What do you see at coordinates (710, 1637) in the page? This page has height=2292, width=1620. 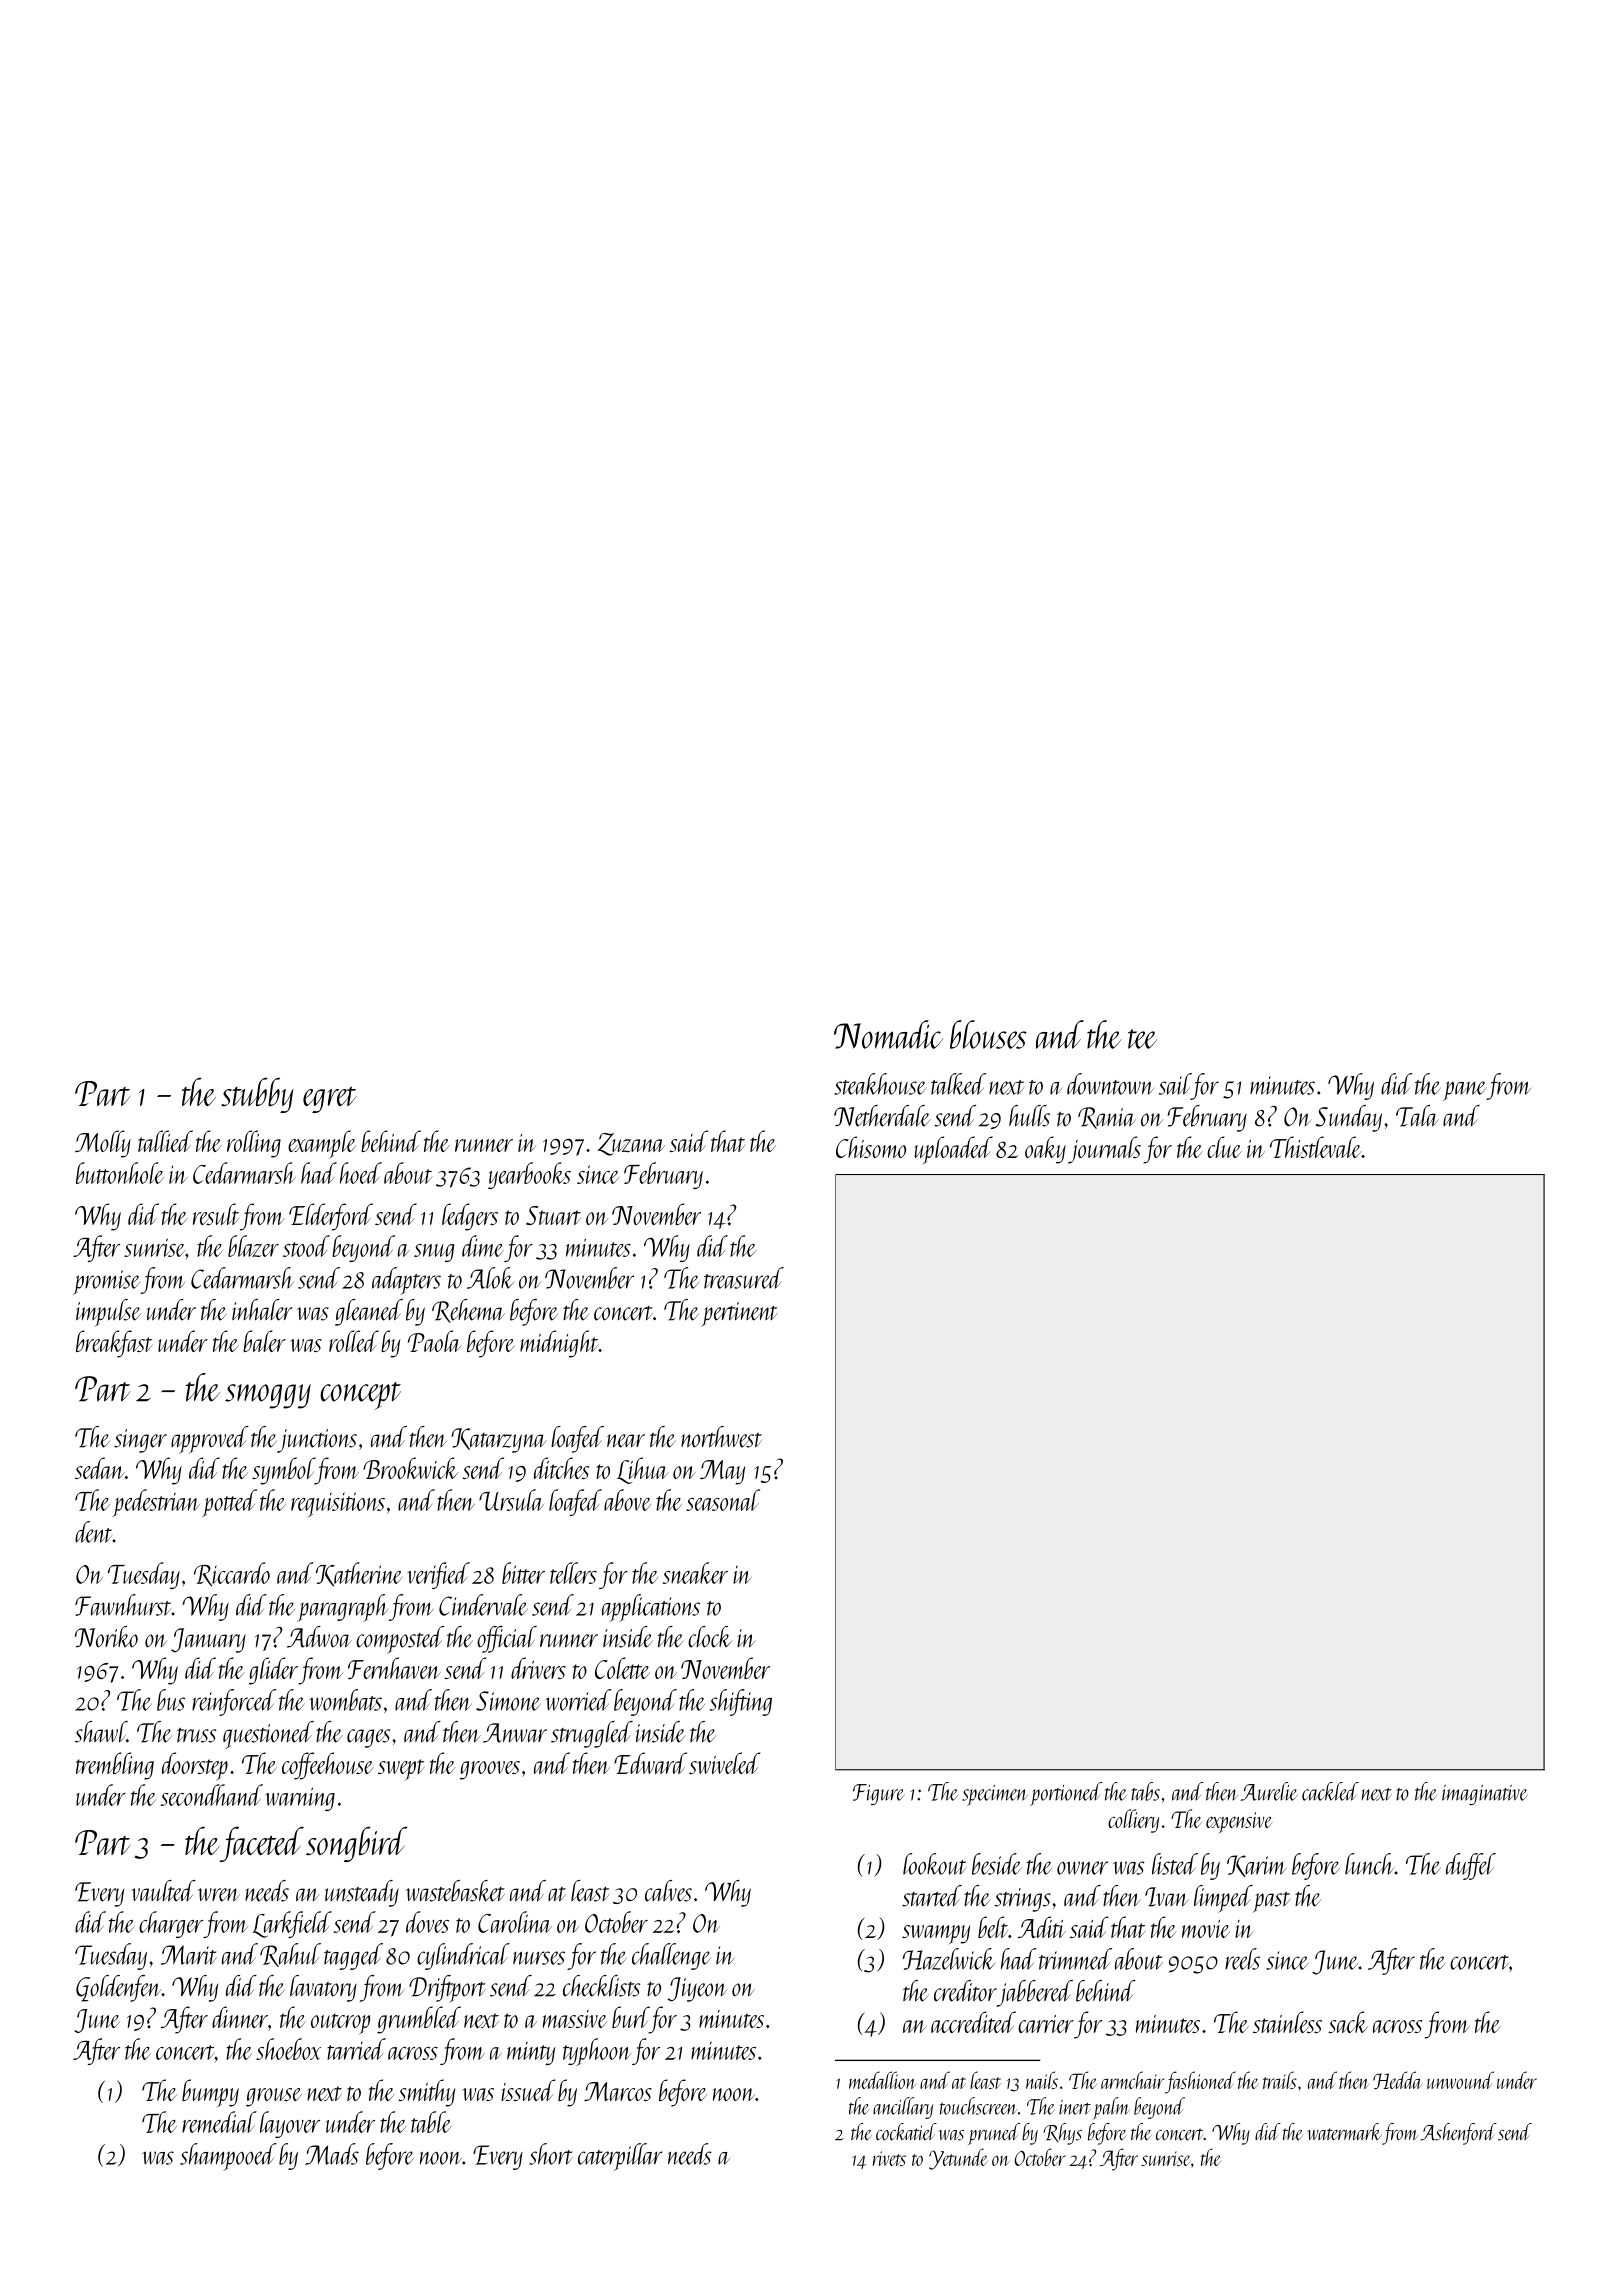 I see `clock` at bounding box center [710, 1637].
